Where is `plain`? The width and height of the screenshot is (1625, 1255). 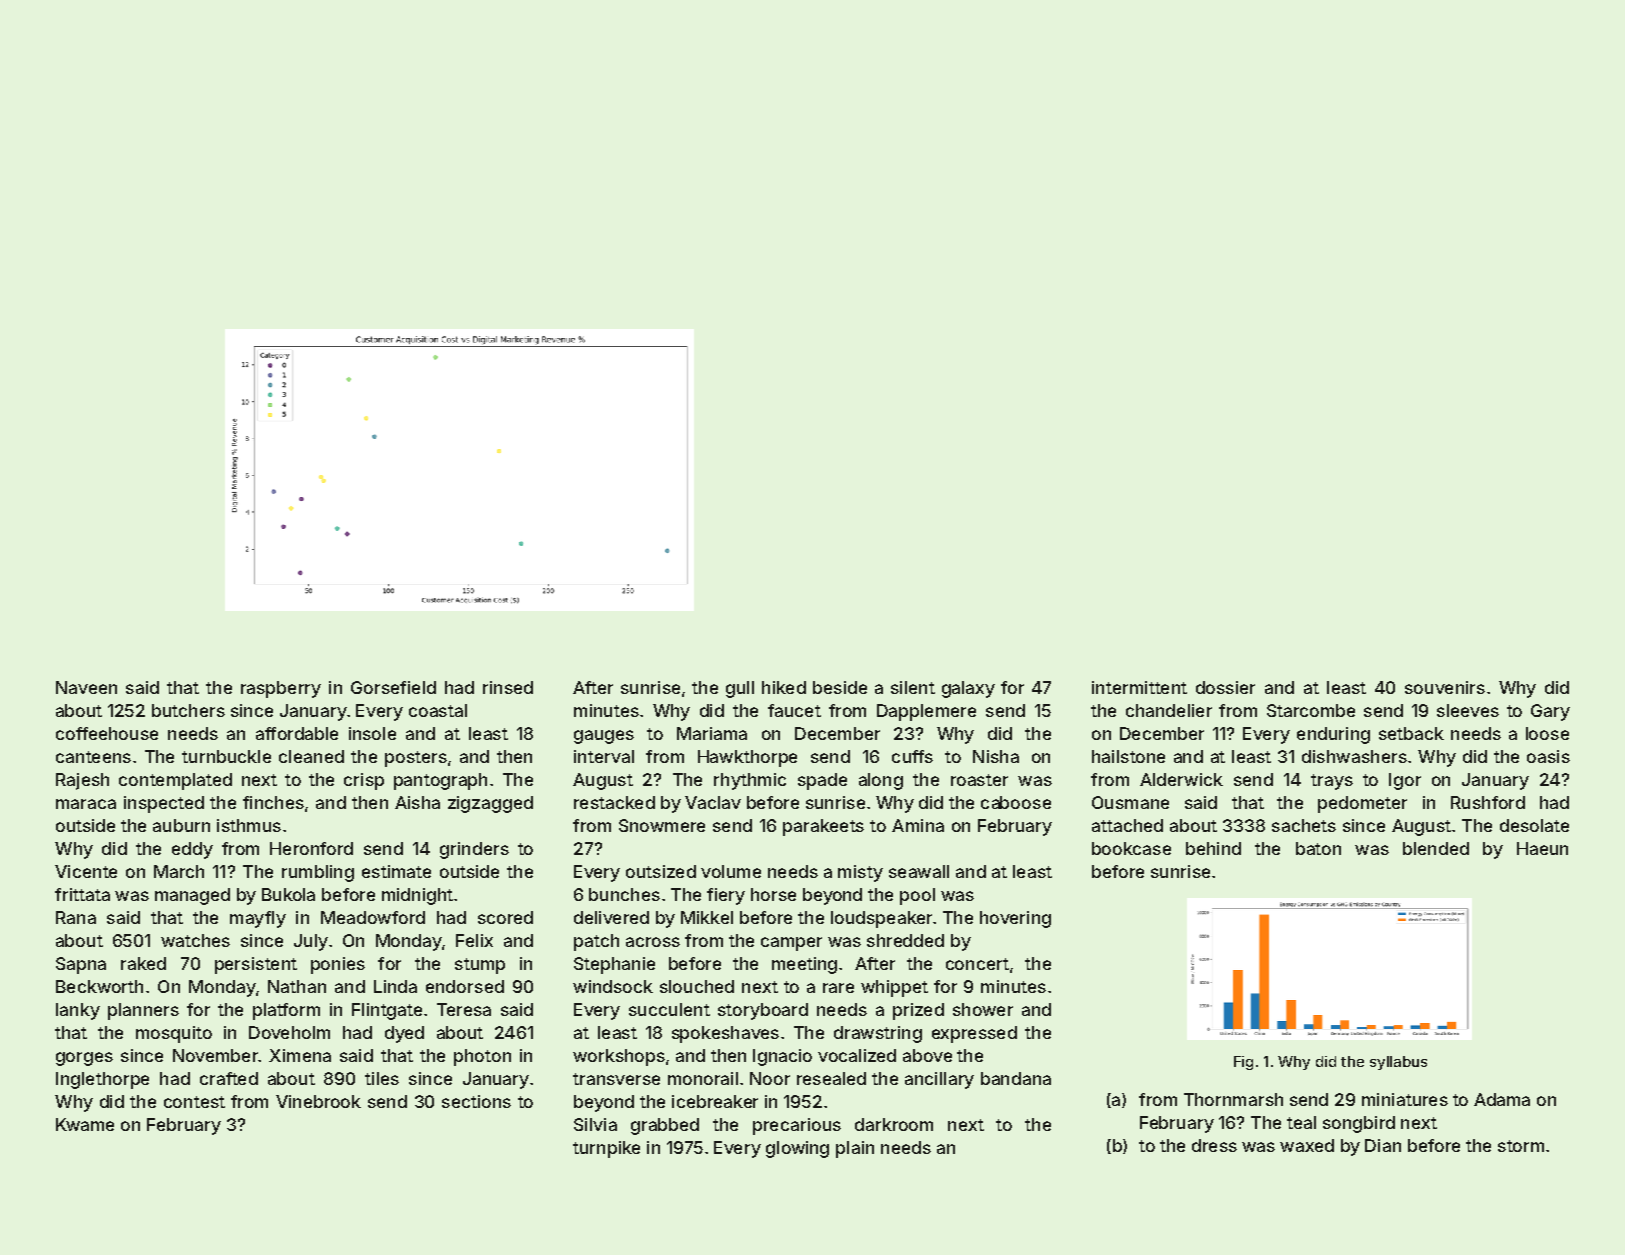
plain is located at coordinates (855, 1149).
